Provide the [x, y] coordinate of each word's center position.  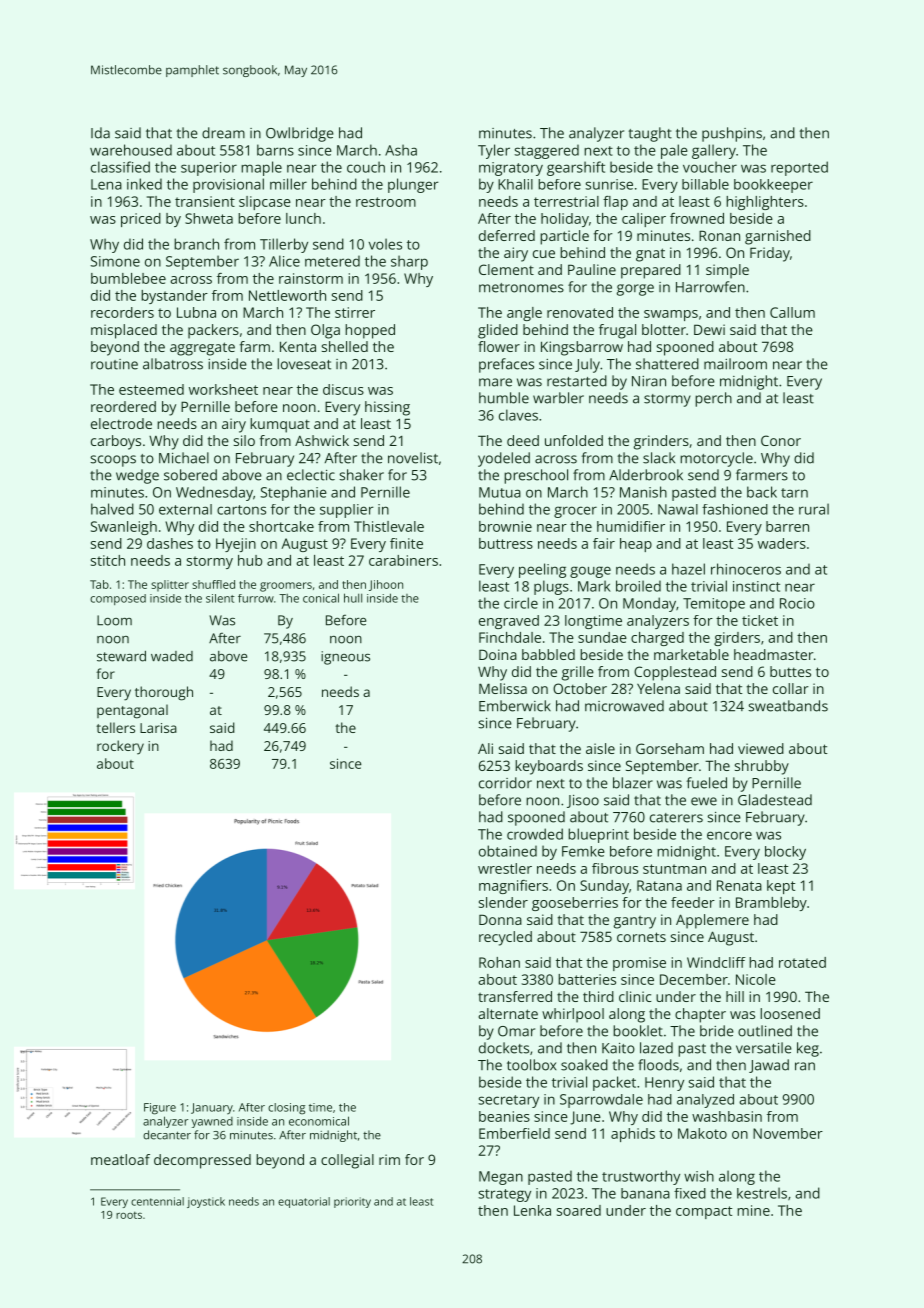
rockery [120, 747]
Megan [501, 1178]
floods [658, 1065]
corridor [505, 783]
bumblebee [128, 278]
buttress [506, 543]
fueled [706, 783]
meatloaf [120, 1159]
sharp [409, 262]
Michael [184, 458]
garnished [778, 237]
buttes [790, 671]
